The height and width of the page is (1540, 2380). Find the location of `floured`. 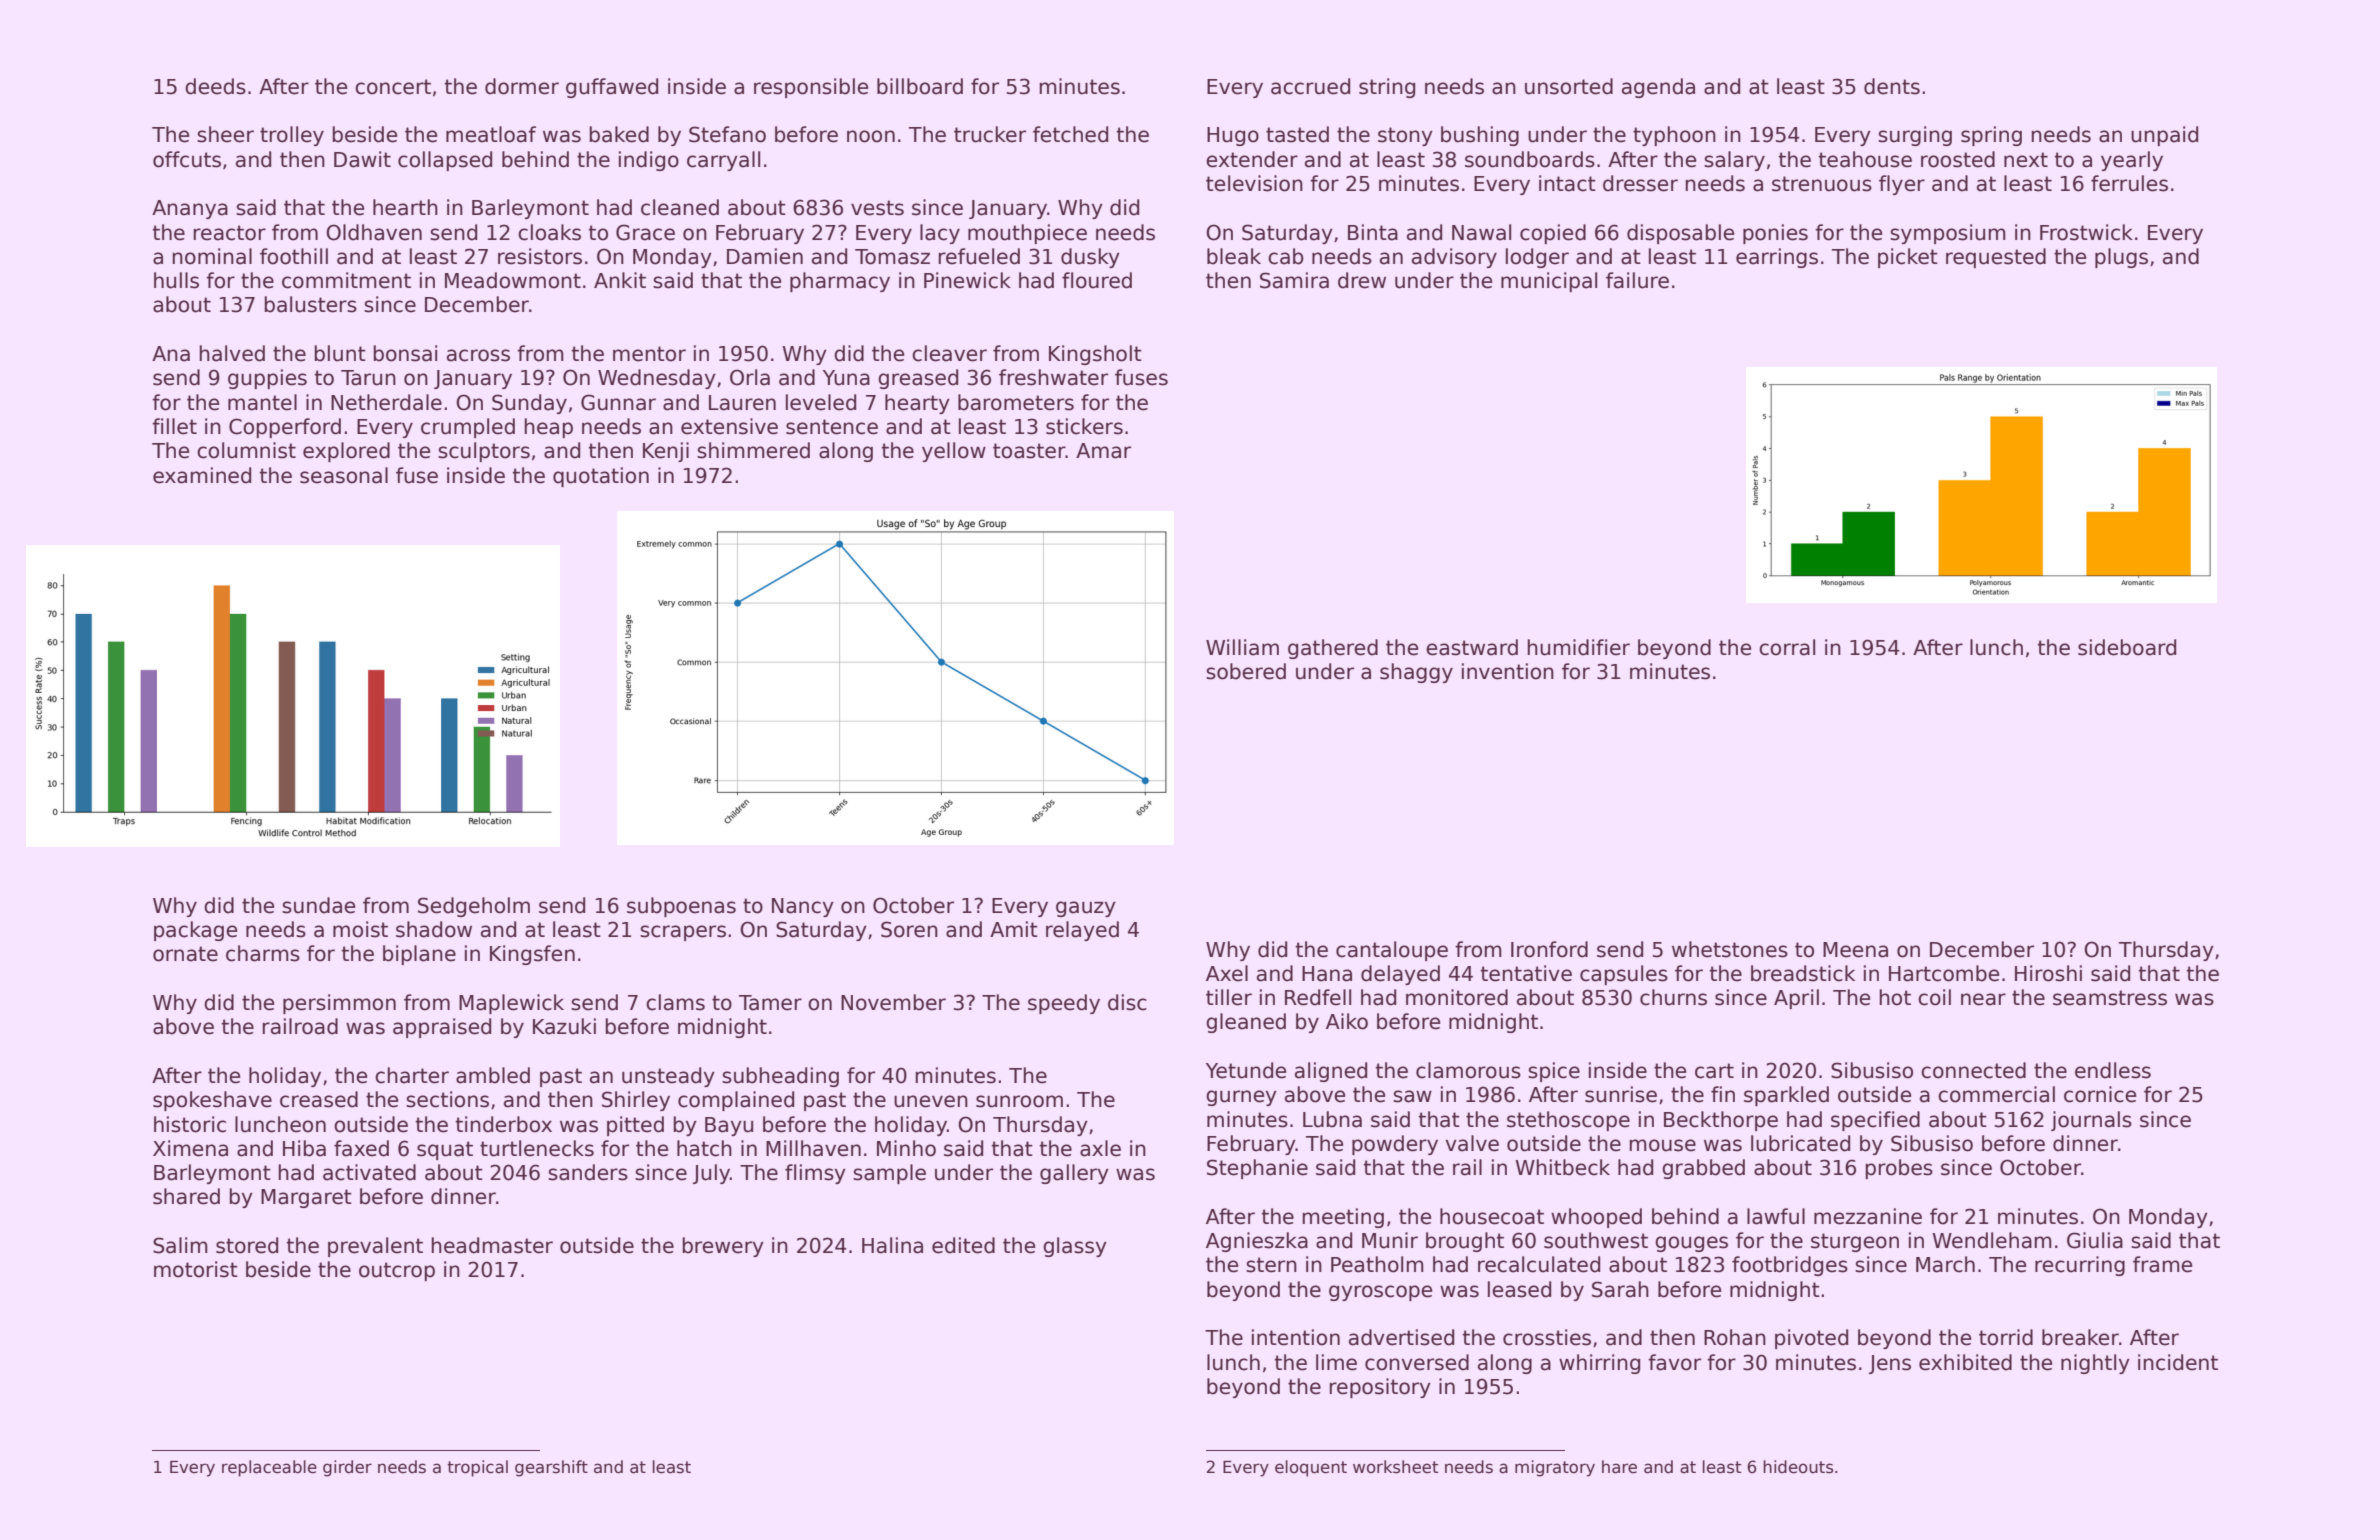

floured is located at coordinates (1097, 280).
